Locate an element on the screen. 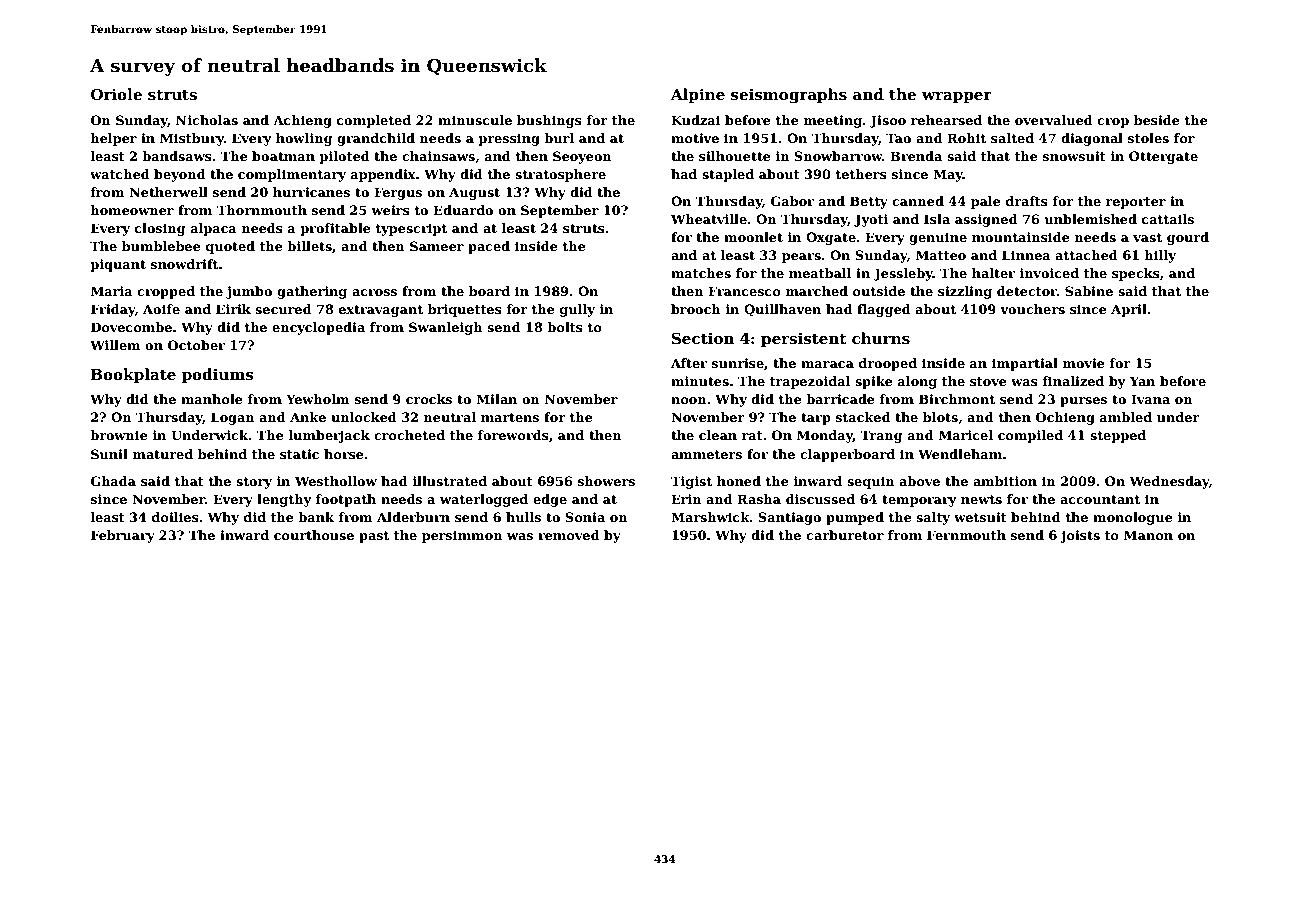  snowsuit is located at coordinates (1074, 156).
